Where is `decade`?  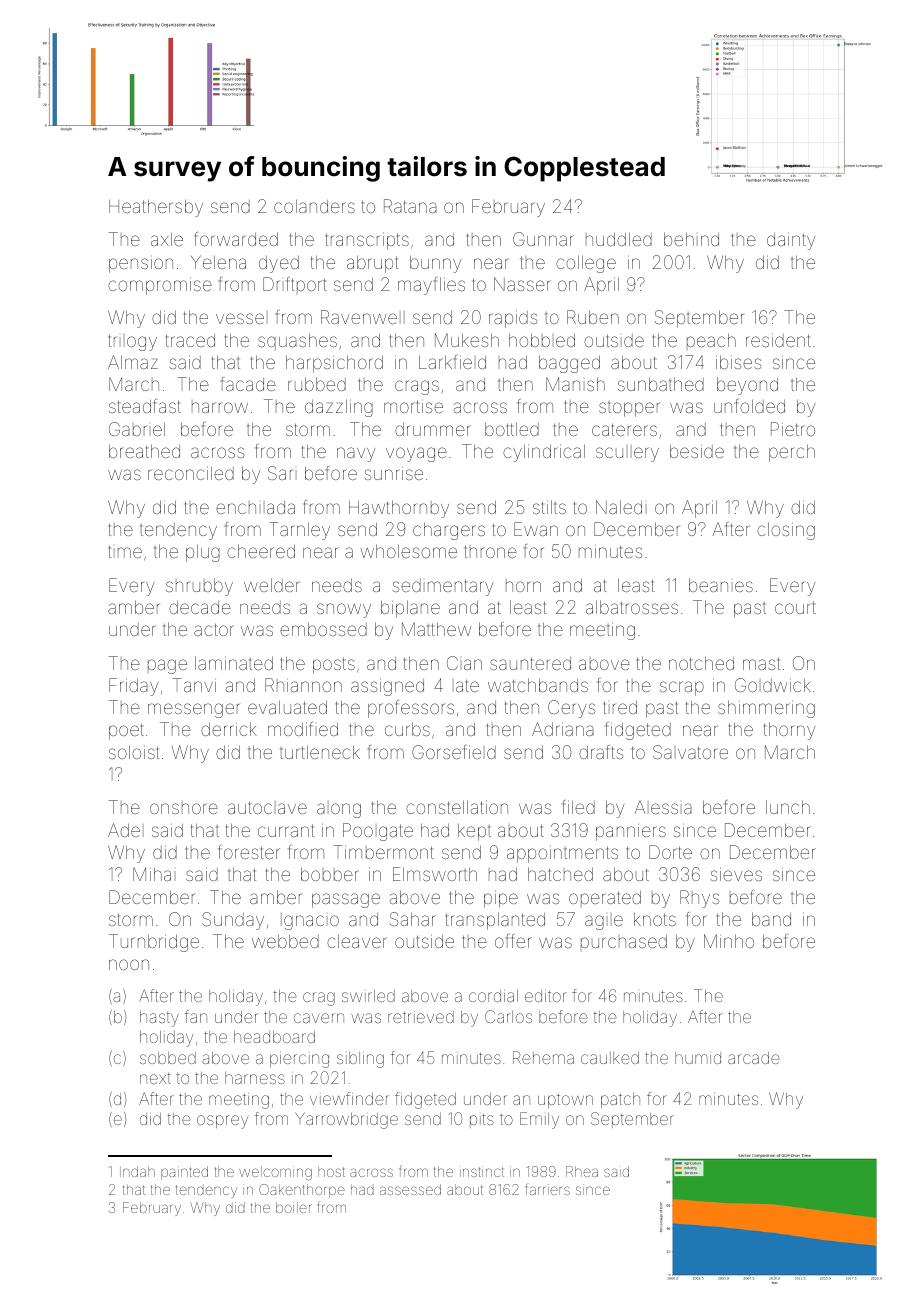 decade is located at coordinates (200, 607).
